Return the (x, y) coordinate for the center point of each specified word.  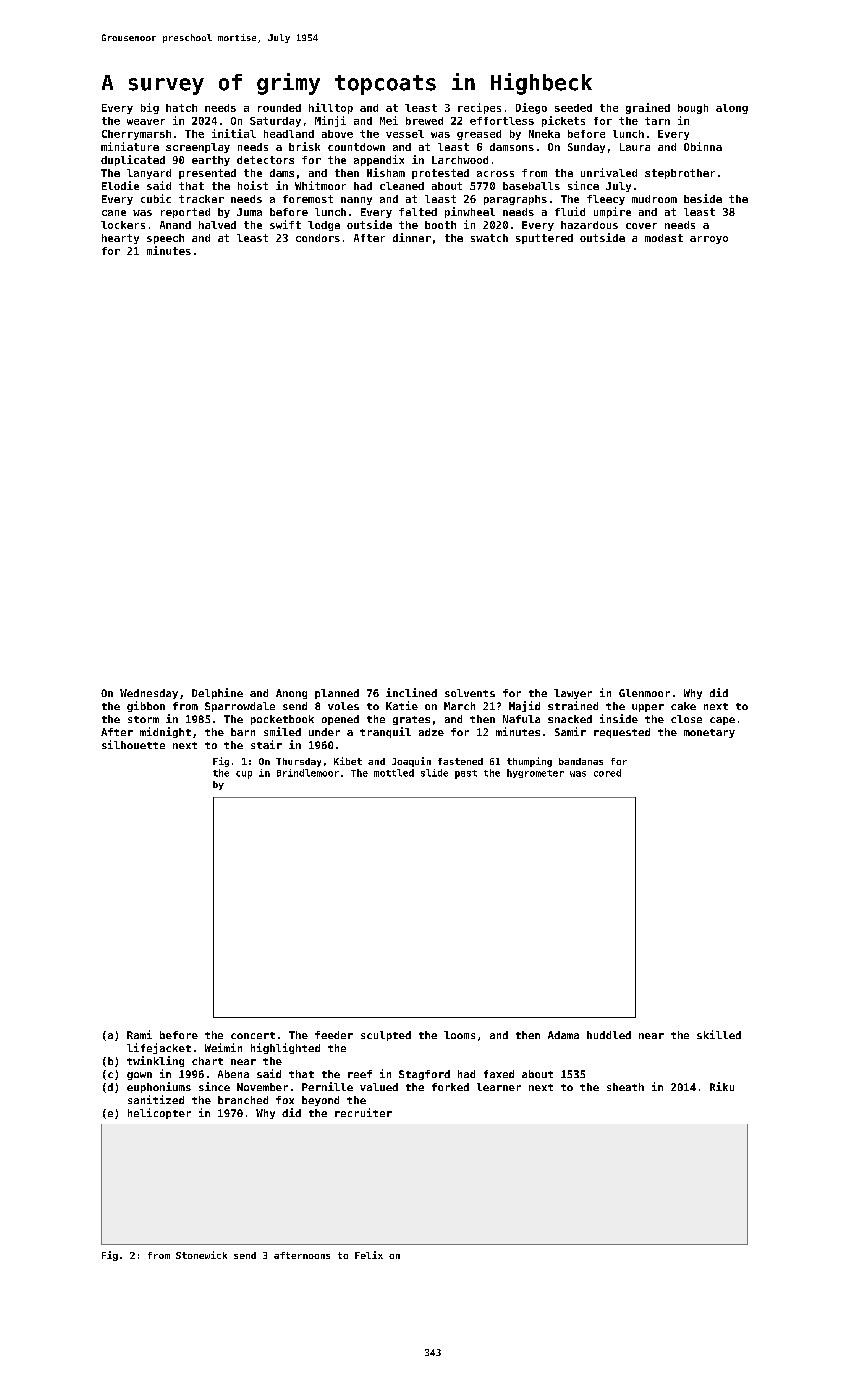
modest (664, 238)
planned (337, 694)
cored (607, 773)
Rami (139, 1034)
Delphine (217, 693)
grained (648, 108)
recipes (479, 108)
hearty (120, 239)
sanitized (156, 1099)
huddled (609, 1035)
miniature (130, 146)
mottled (394, 773)
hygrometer (535, 773)
